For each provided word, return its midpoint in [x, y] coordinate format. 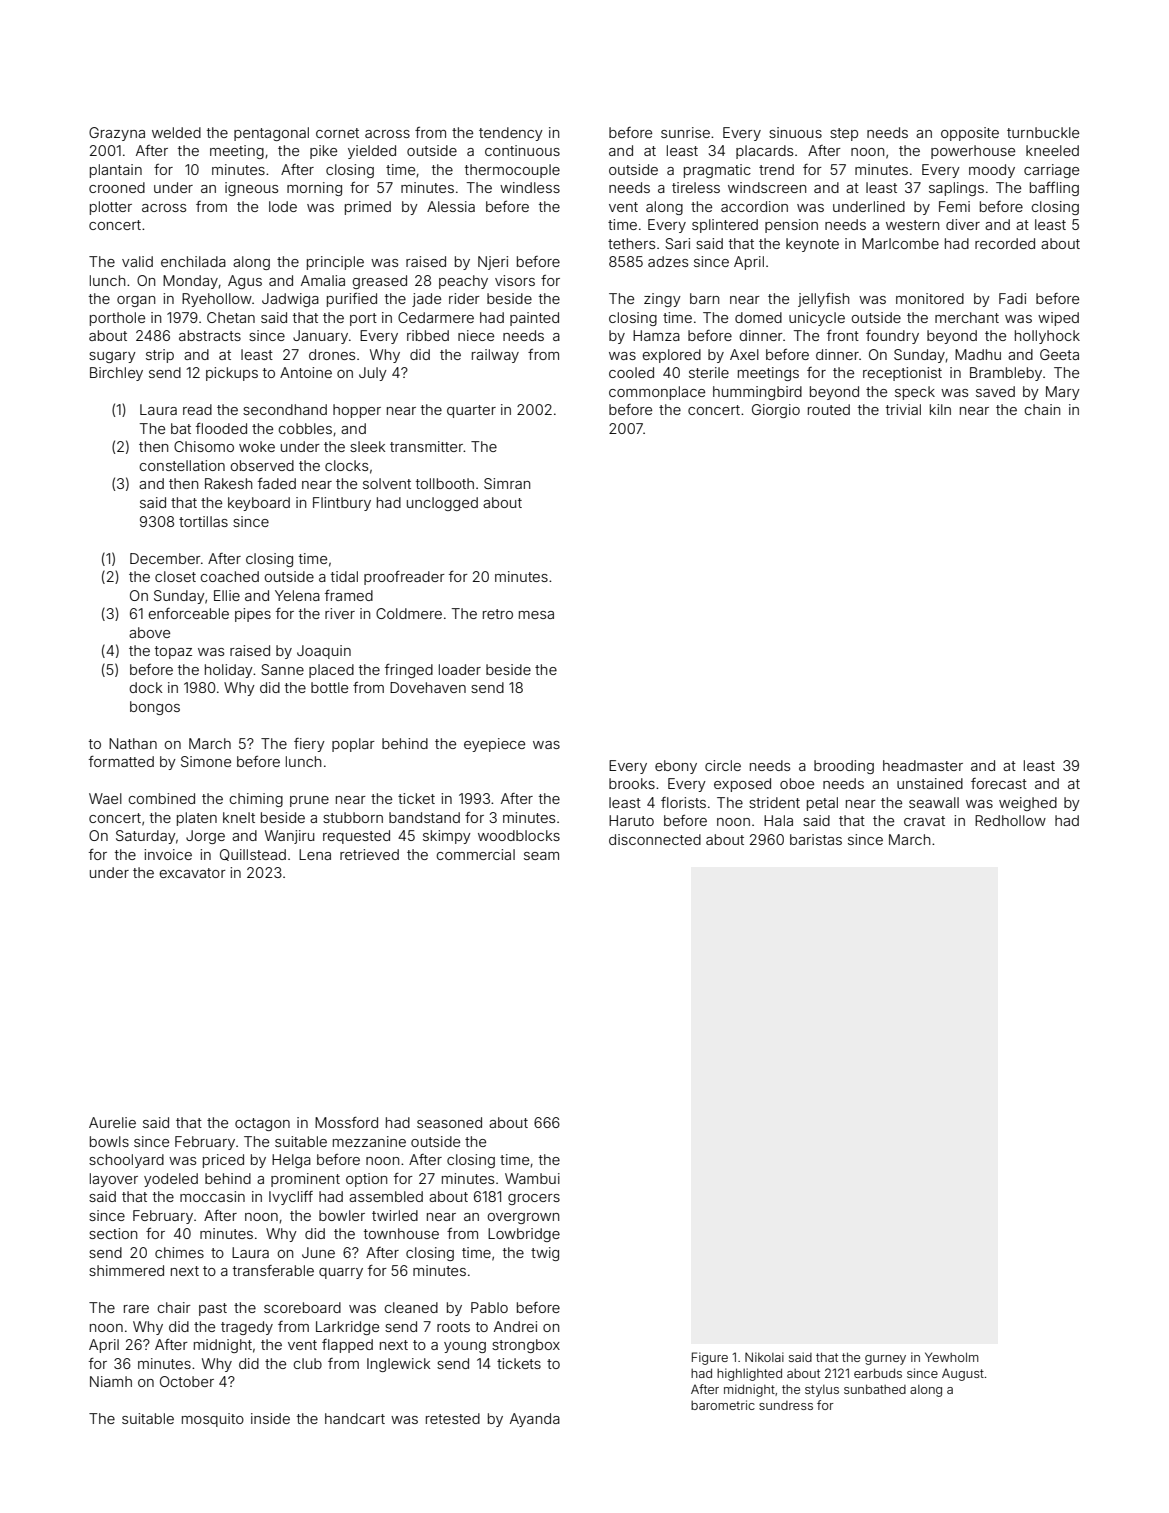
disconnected [655, 839]
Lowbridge [524, 1235]
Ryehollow [217, 300]
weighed [1028, 804]
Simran [507, 483]
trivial [903, 409]
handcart [355, 1418]
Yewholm [952, 1357]
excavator [192, 873]
